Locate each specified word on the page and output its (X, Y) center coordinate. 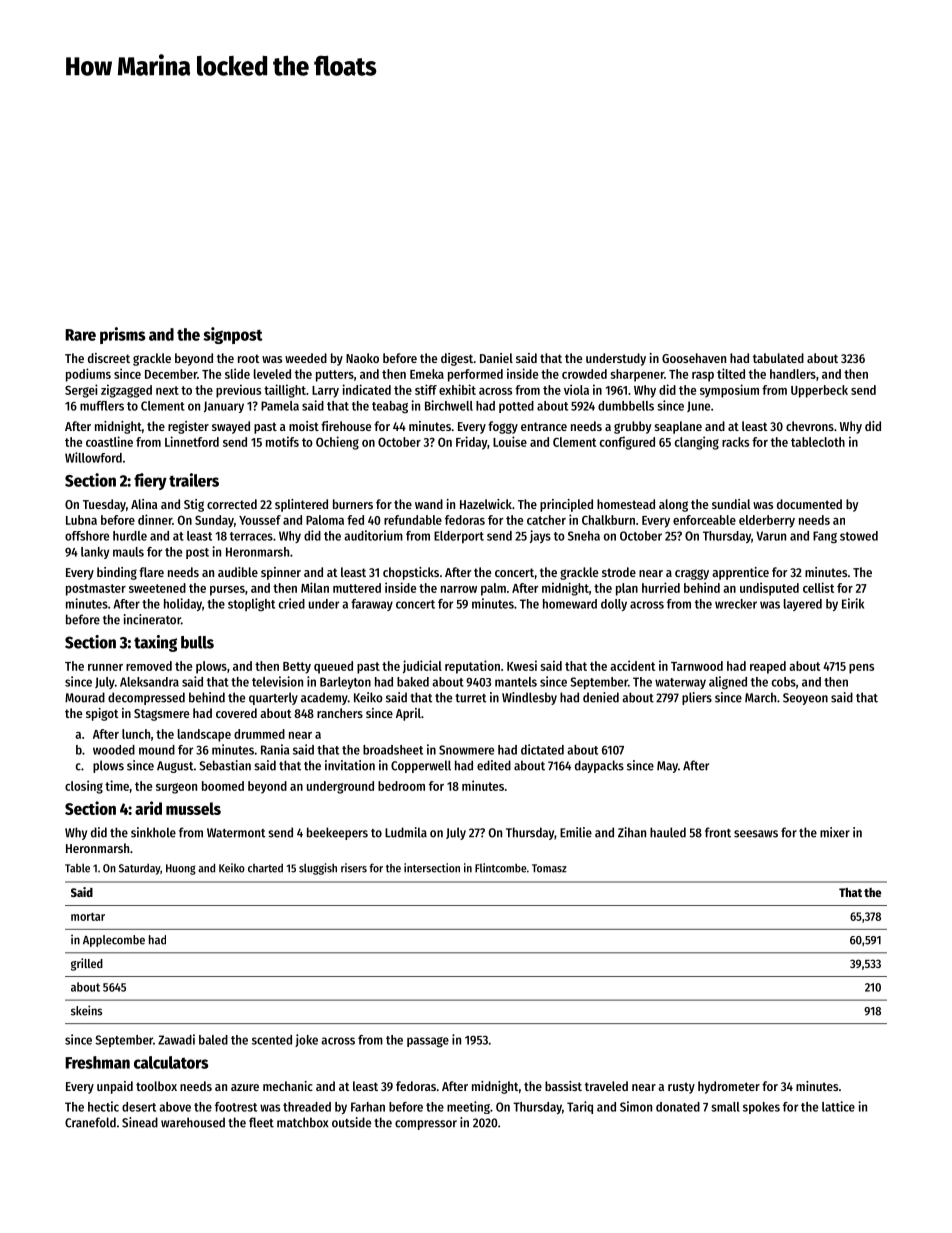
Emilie (576, 832)
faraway (372, 605)
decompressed (146, 698)
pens (861, 669)
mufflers (102, 406)
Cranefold (90, 1122)
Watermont (236, 833)
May (667, 767)
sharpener (637, 375)
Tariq (580, 1107)
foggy (503, 427)
